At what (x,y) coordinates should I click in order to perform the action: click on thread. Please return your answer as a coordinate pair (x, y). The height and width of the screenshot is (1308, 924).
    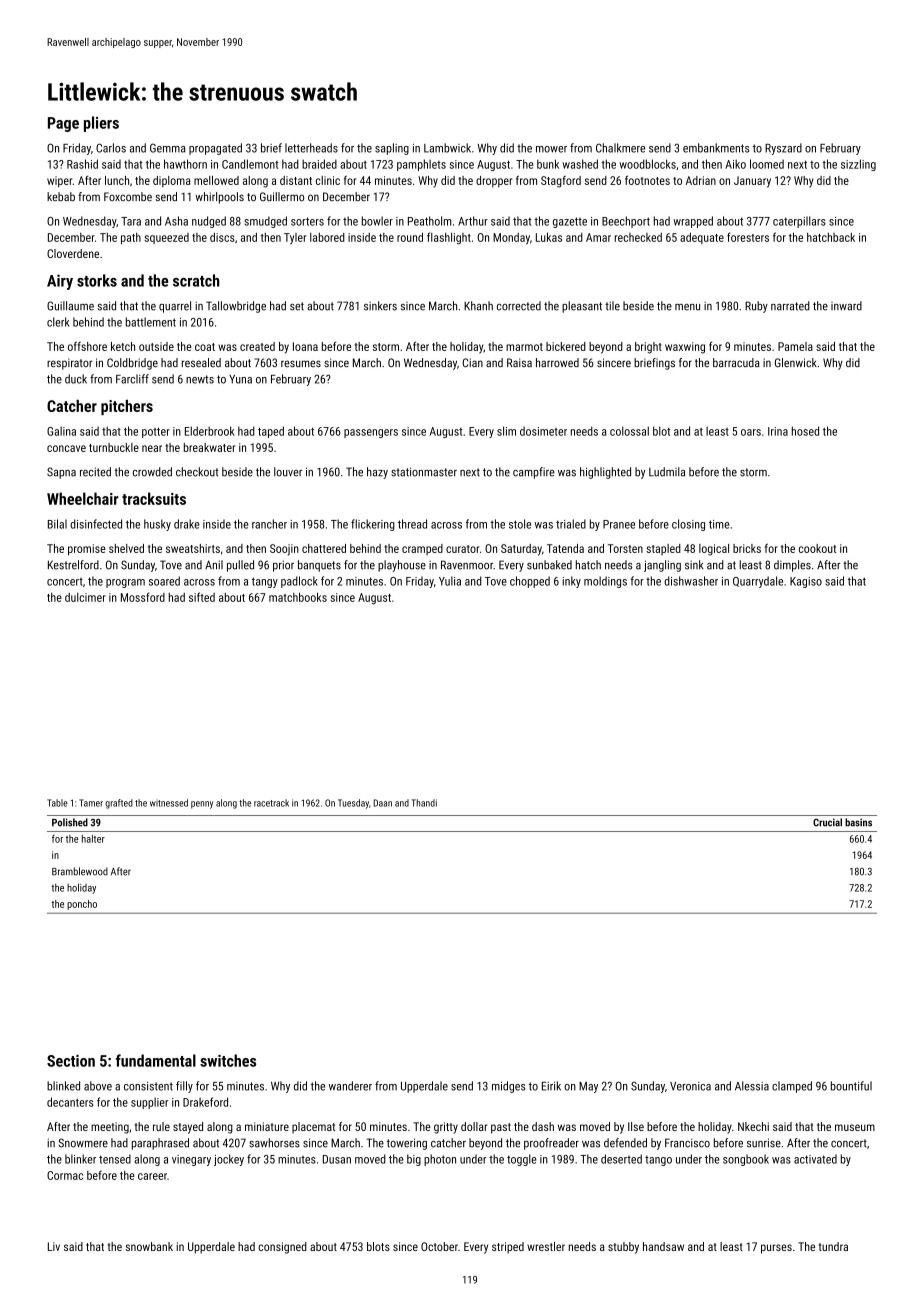
    Looking at the image, I should click on (412, 524).
